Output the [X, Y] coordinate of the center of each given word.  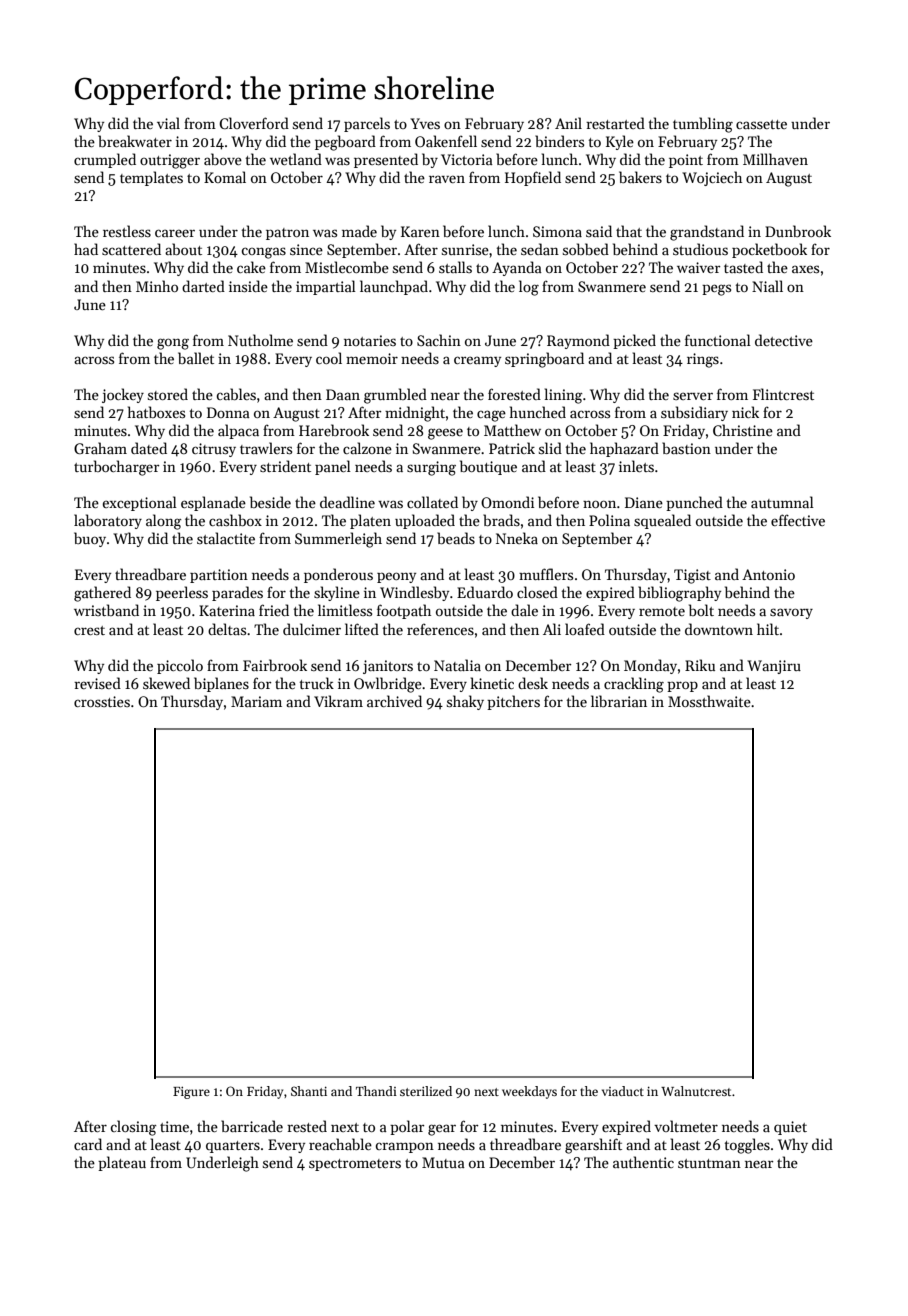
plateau [122, 1163]
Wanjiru [774, 667]
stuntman [709, 1163]
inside [248, 286]
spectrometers [355, 1165]
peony [396, 577]
